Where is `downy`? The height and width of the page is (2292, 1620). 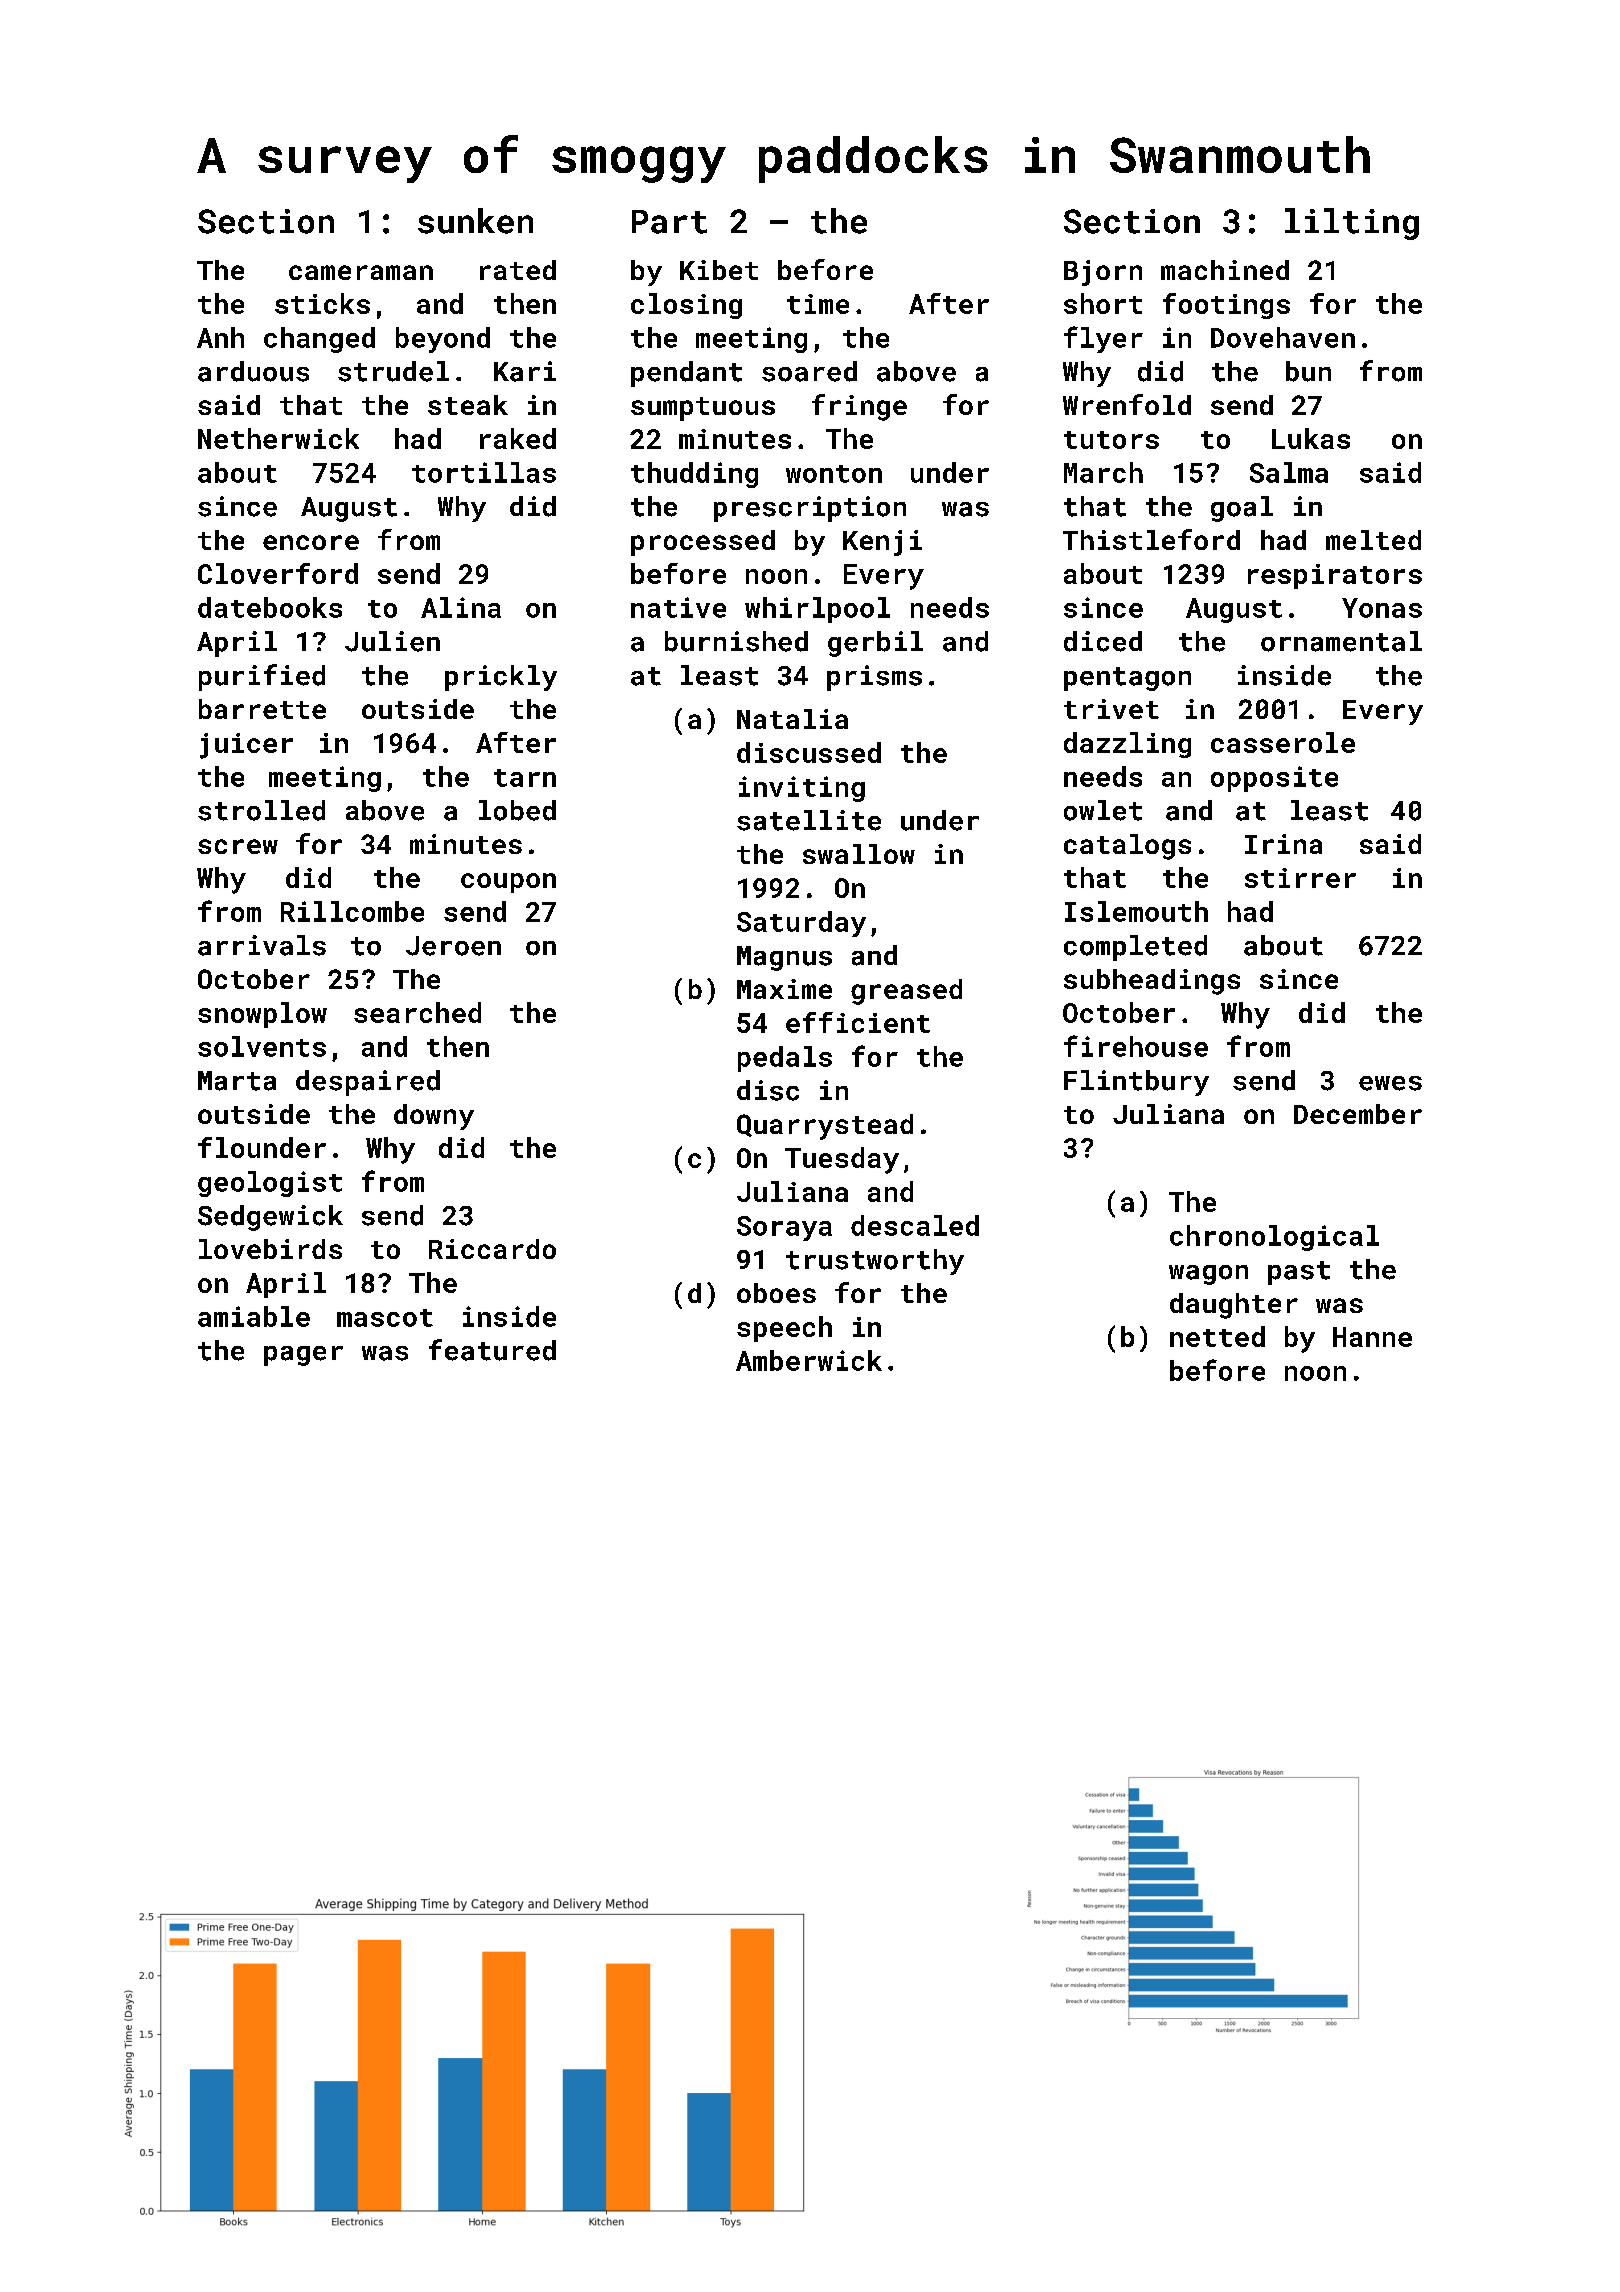
downy is located at coordinates (434, 1117).
